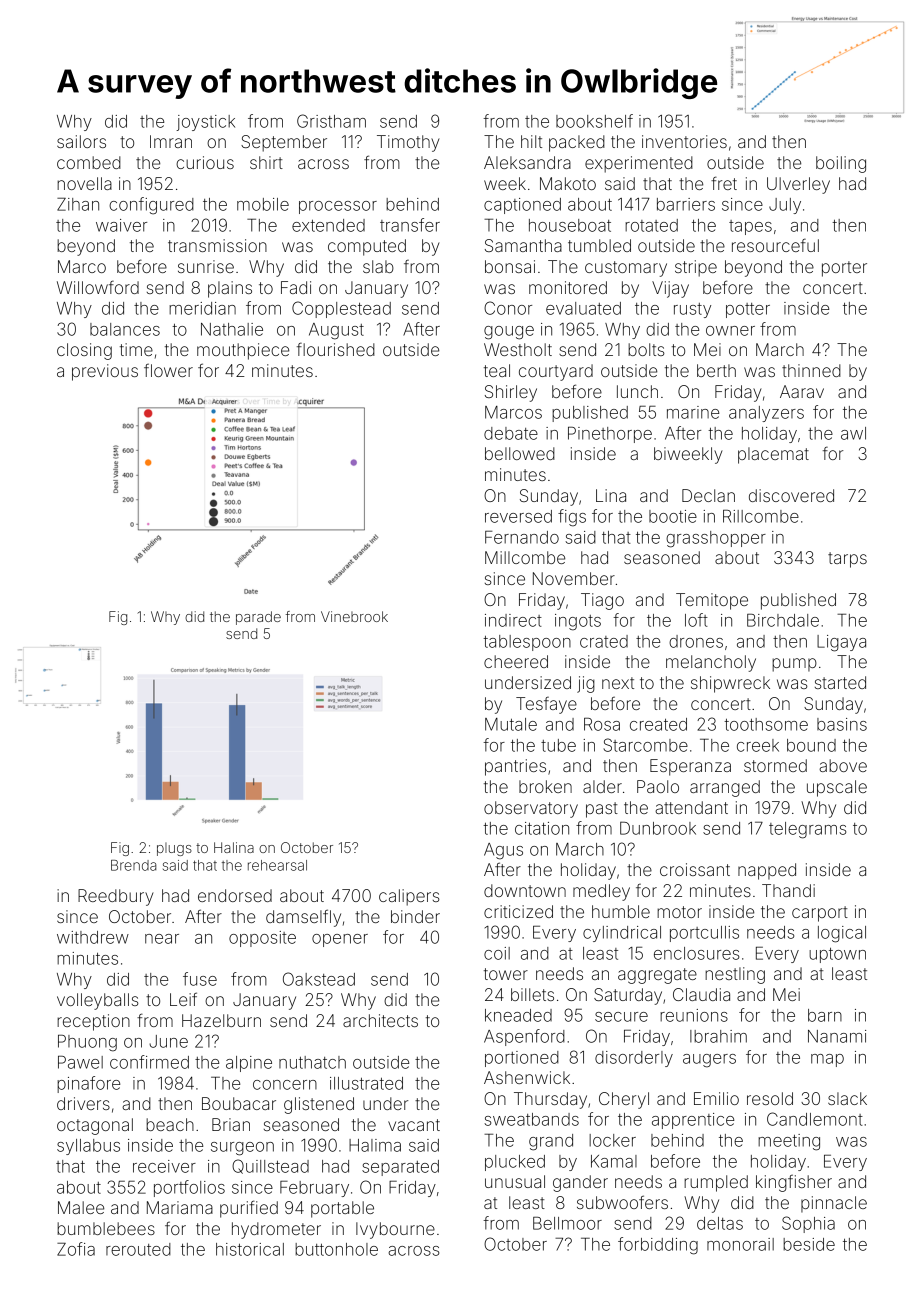  Describe the element at coordinates (802, 391) in the screenshot. I see `Aarav` at that location.
